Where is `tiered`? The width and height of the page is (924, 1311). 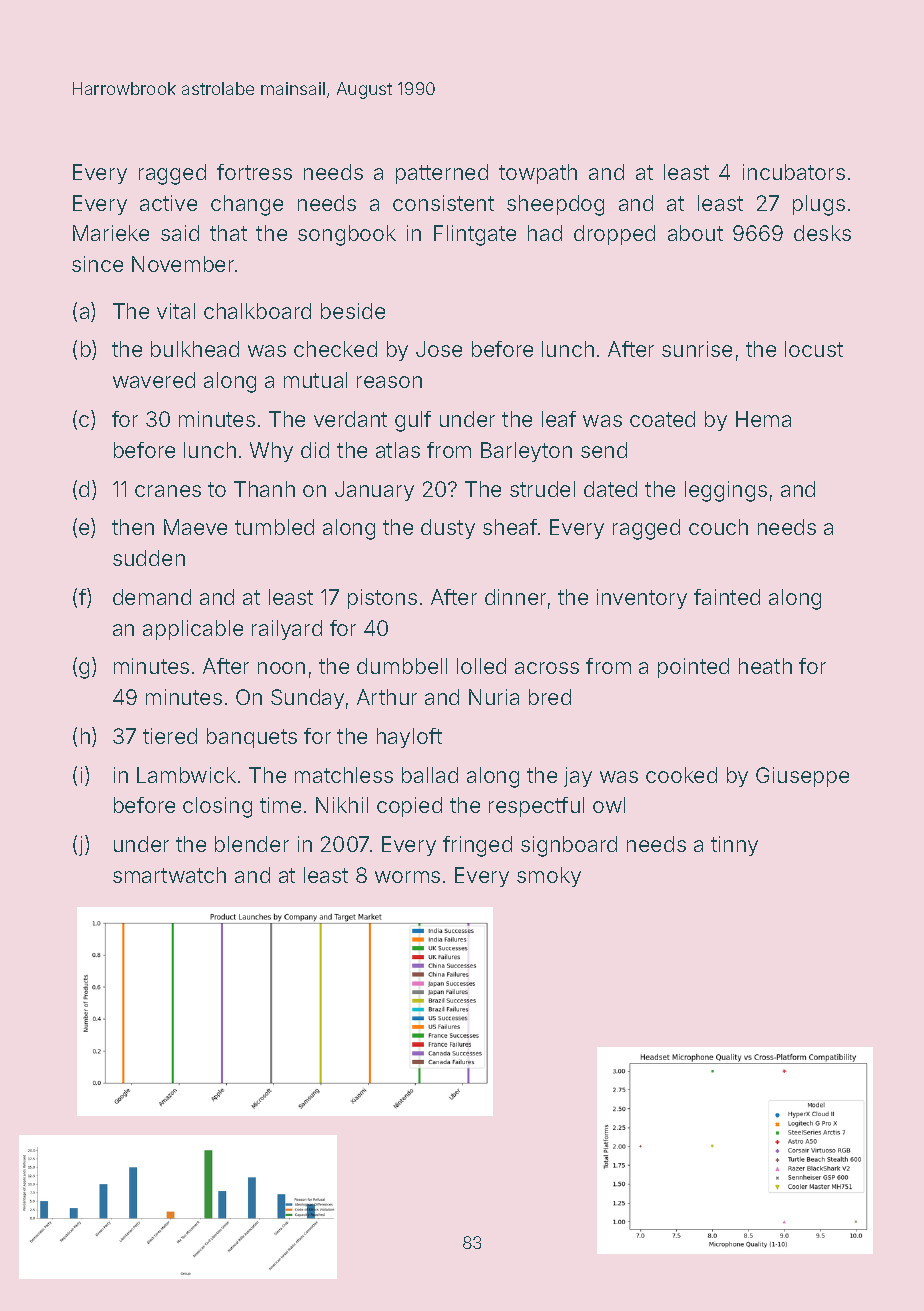
tiered is located at coordinates (170, 736).
